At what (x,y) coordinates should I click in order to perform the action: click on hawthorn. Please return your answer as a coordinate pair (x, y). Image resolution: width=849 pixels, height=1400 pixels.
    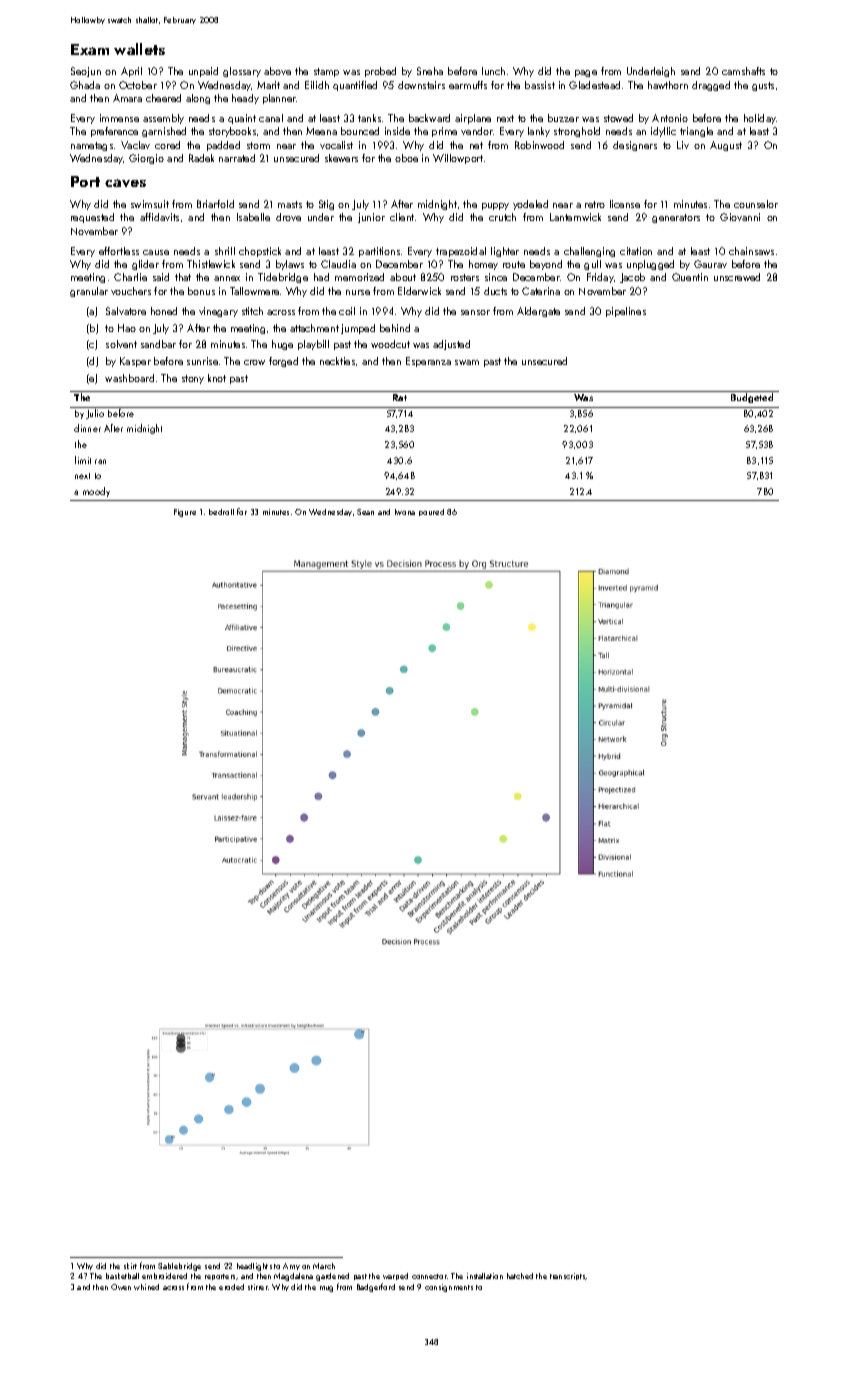
    Looking at the image, I should click on (668, 85).
